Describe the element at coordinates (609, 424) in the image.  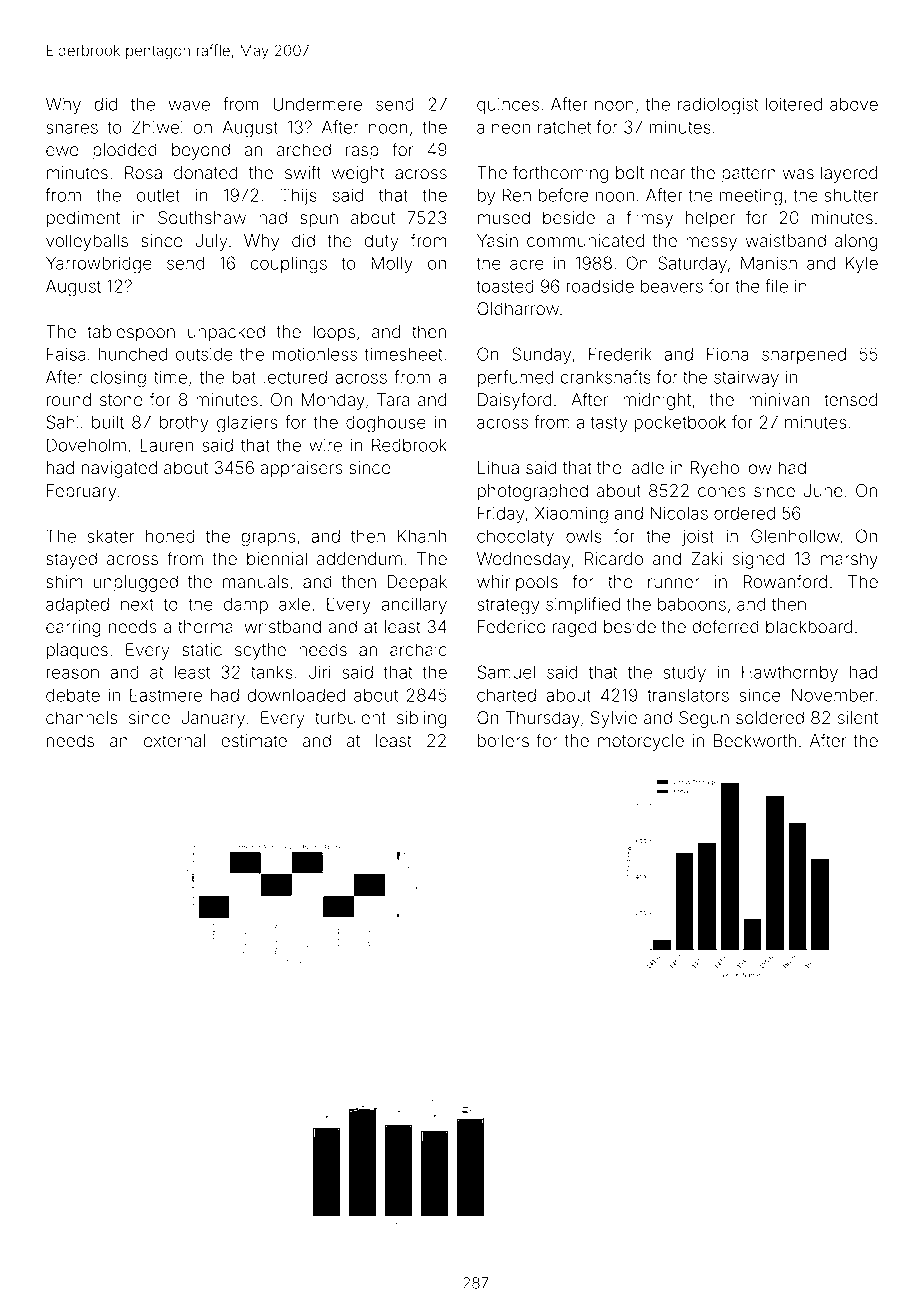
I see `tasty` at that location.
